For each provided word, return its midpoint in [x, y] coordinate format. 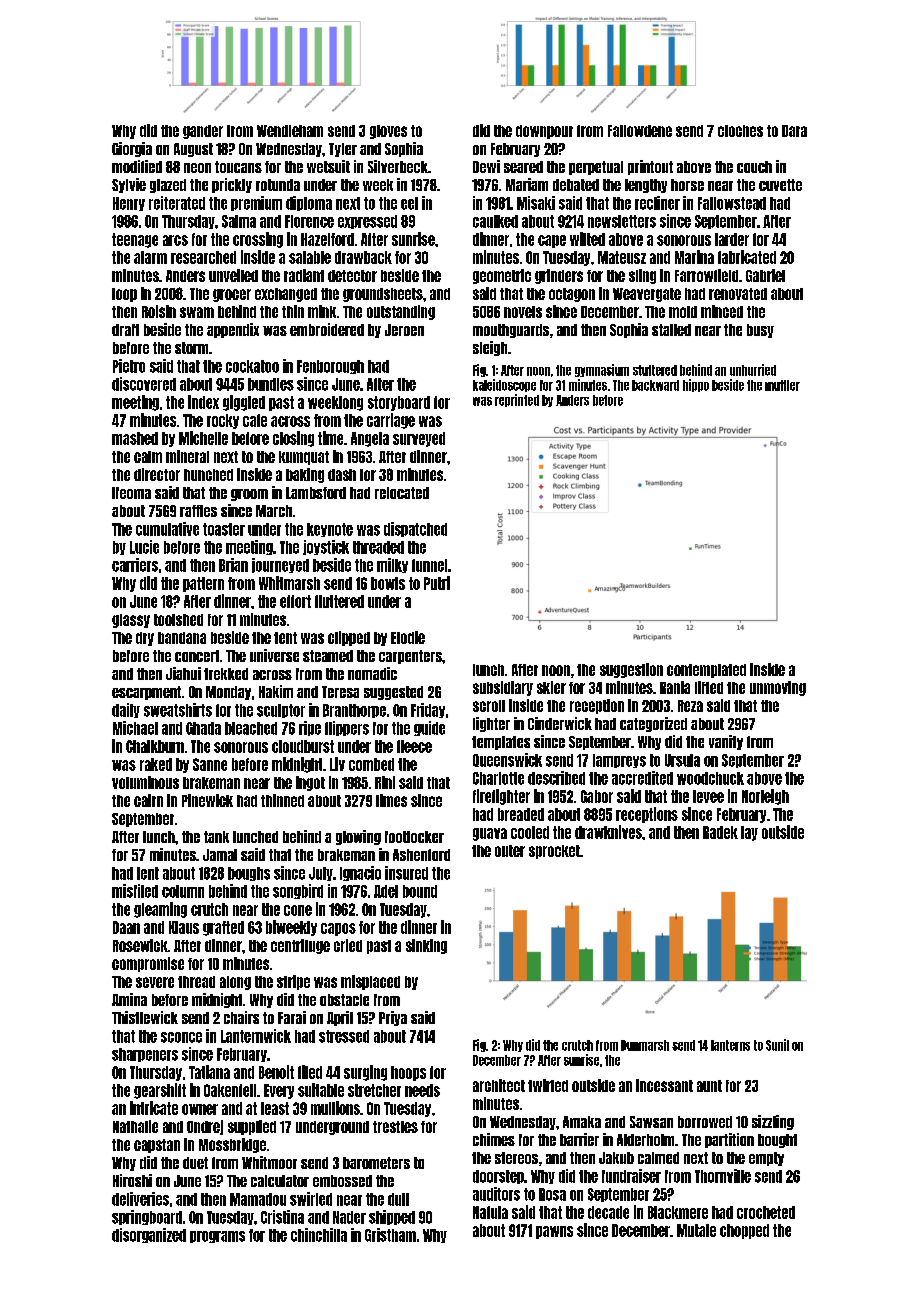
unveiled [233, 275]
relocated [402, 493]
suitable [321, 1090]
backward [655, 385]
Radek [720, 832]
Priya [393, 1018]
